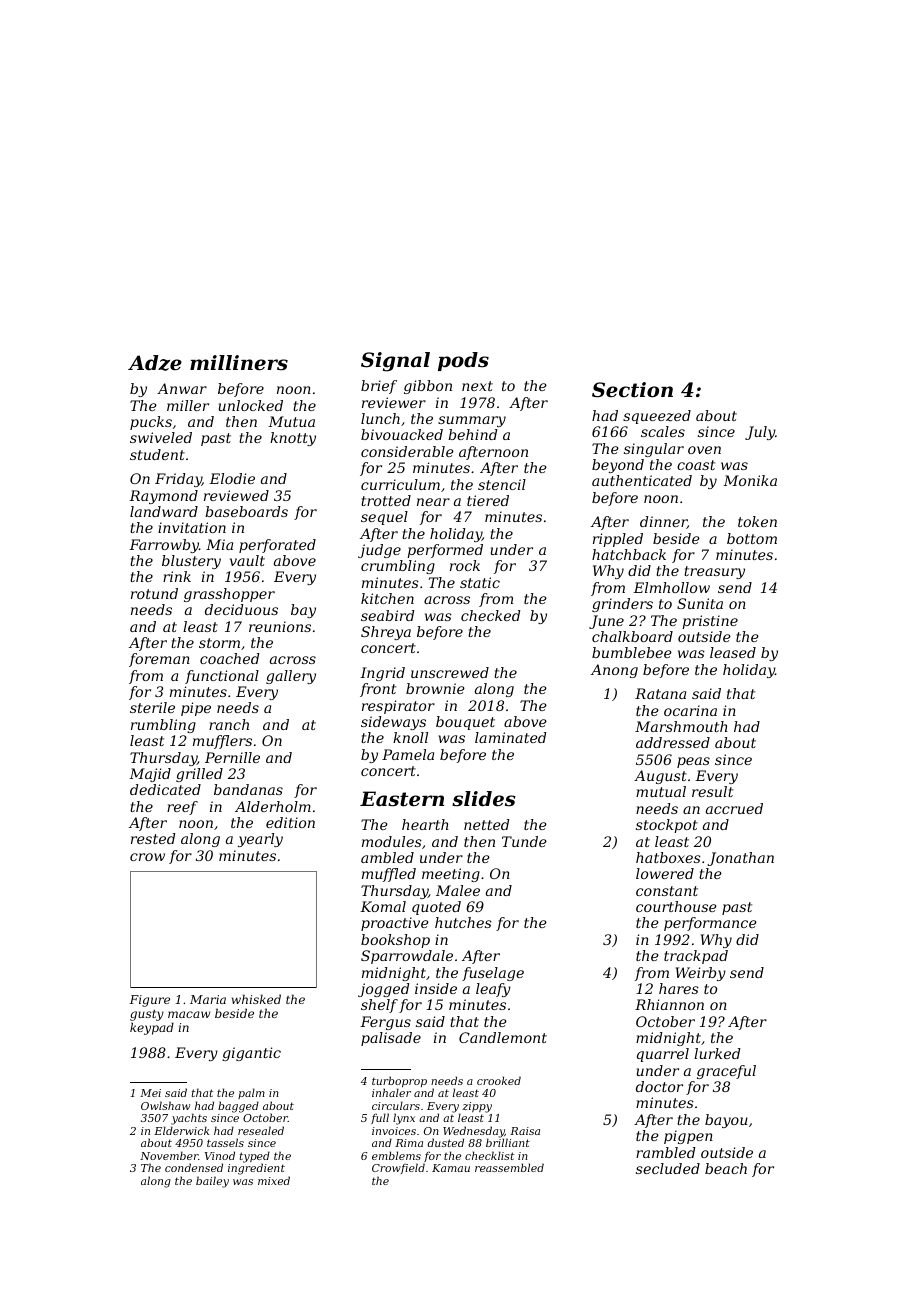 The width and height of the screenshot is (908, 1316). I want to click on Owlshaw, so click(165, 1105).
